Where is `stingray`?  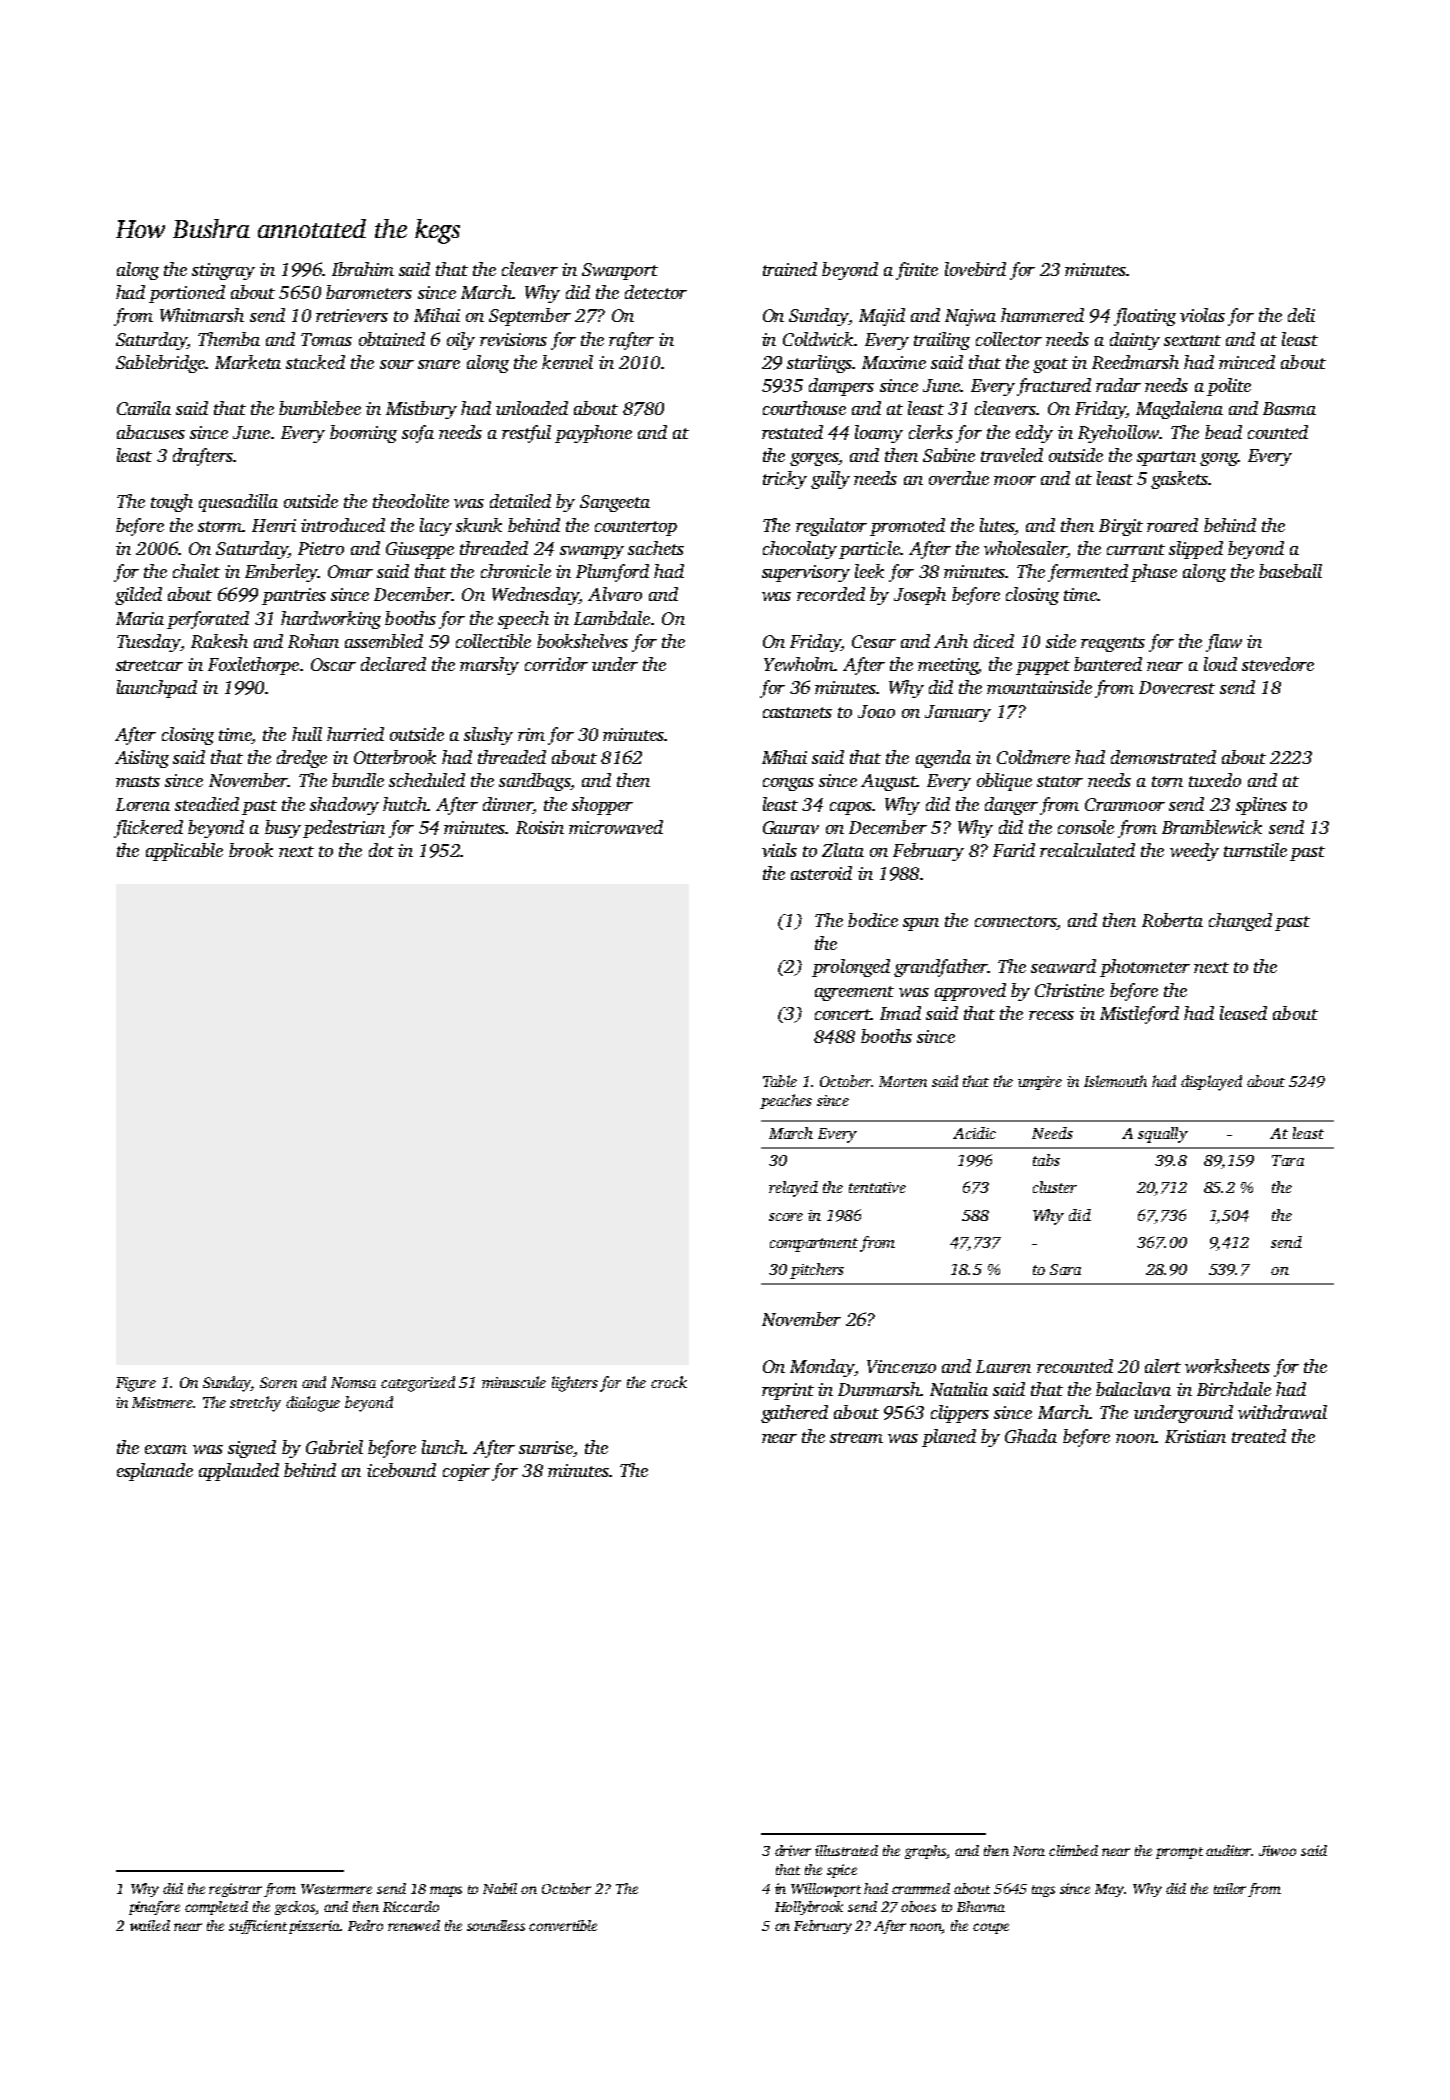
stingray is located at coordinates (223, 271).
